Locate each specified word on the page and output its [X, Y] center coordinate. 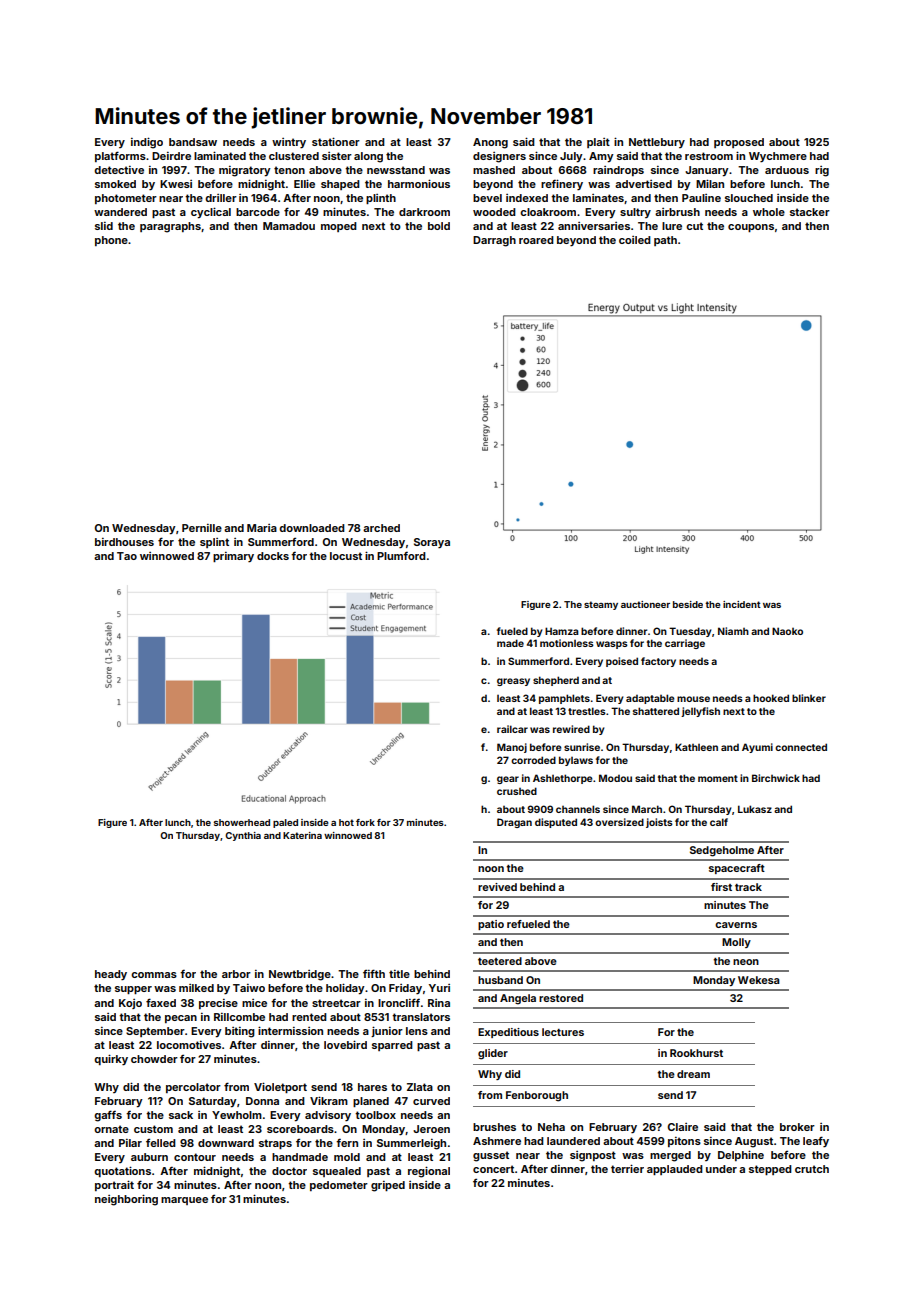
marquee [184, 1201]
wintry [289, 143]
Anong [490, 143]
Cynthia [243, 836]
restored [561, 998]
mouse [693, 699]
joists [659, 823]
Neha [551, 1127]
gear [508, 780]
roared [536, 240]
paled [285, 823]
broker [797, 1127]
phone [111, 241]
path [665, 241]
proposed [739, 143]
